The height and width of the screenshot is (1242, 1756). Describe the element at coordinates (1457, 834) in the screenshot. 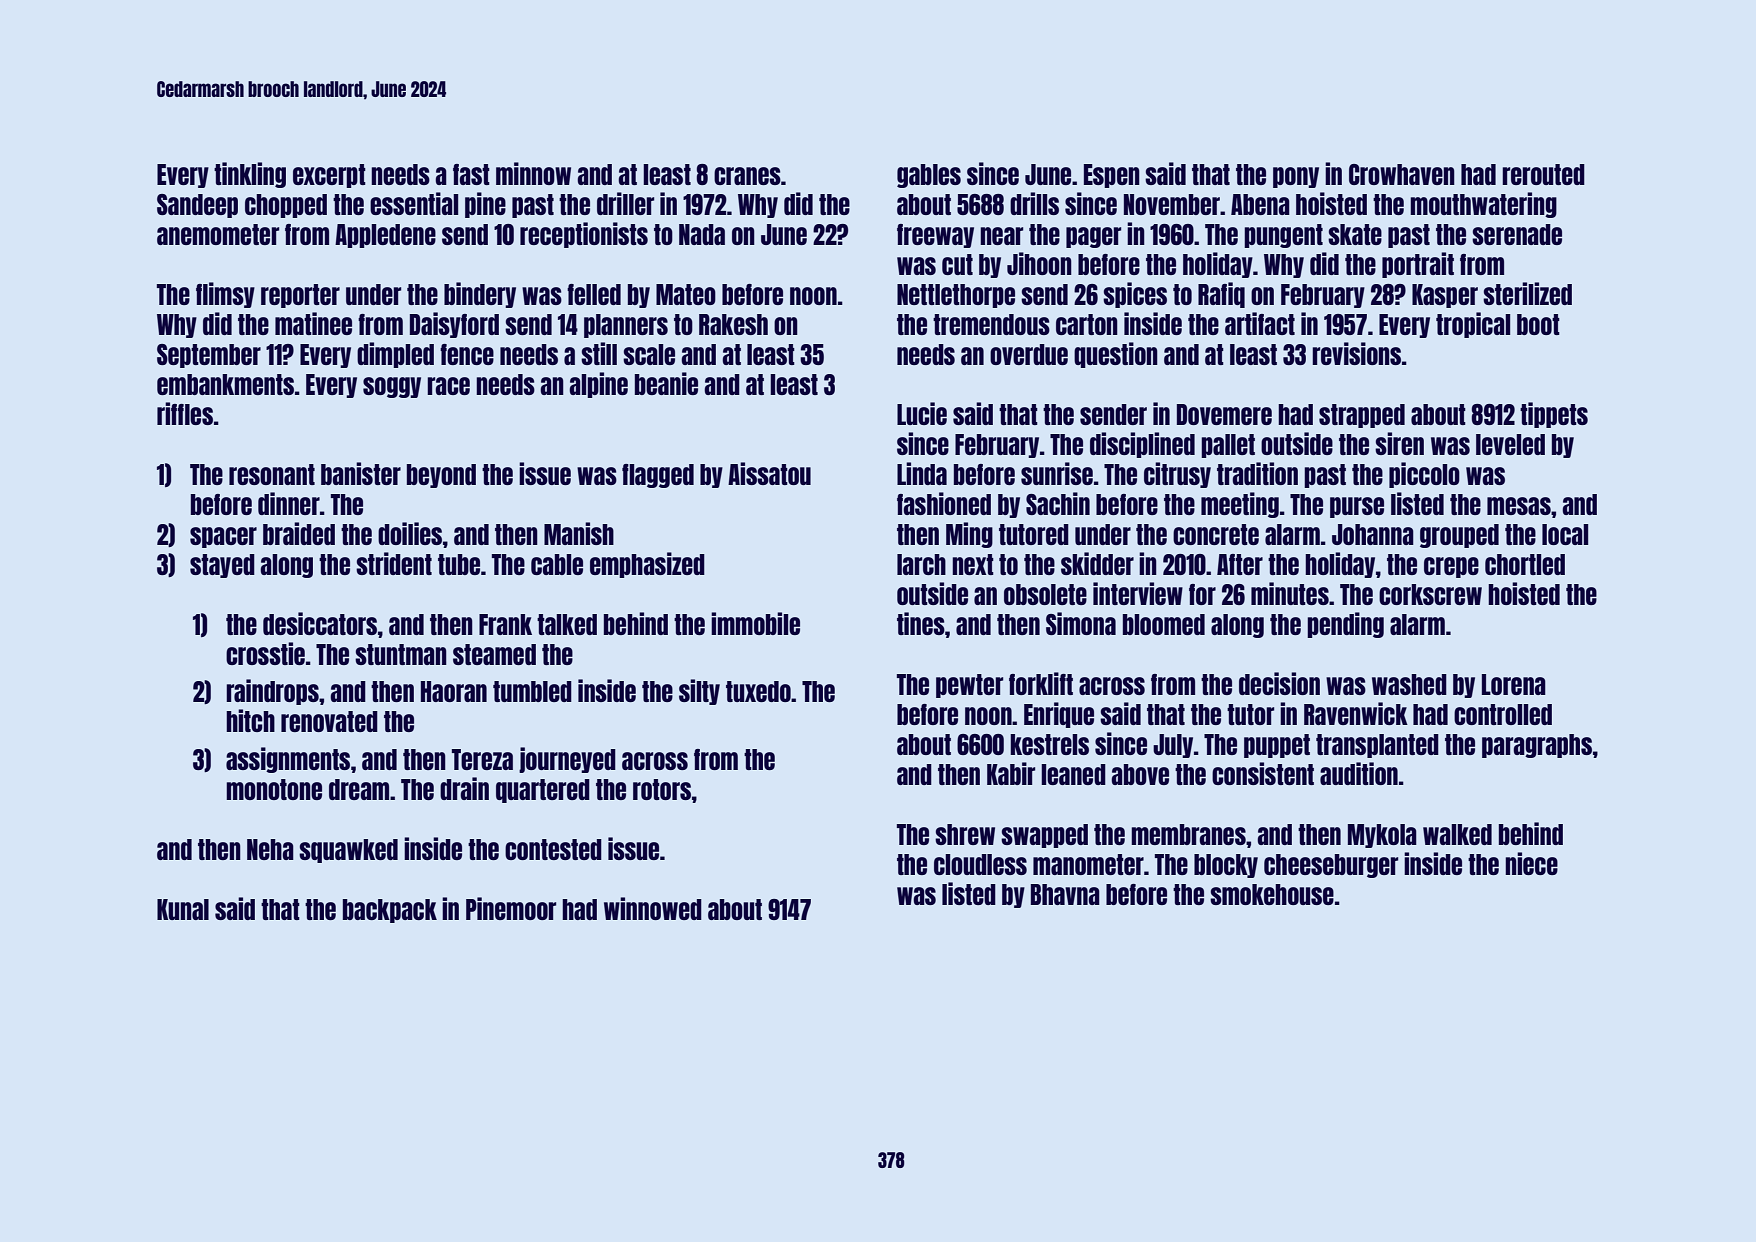

I see `walked` at that location.
